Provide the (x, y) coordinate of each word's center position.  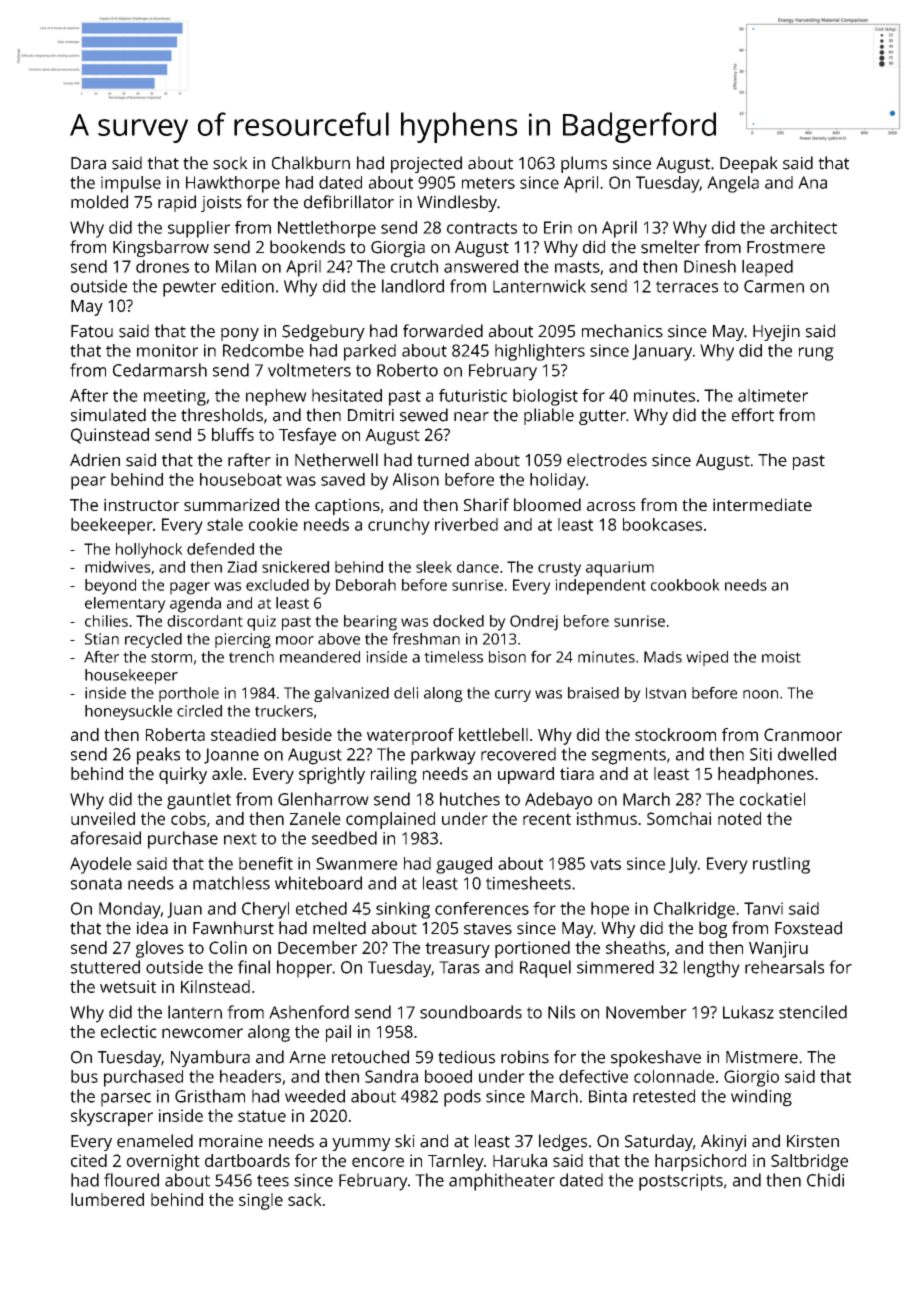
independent (600, 587)
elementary (125, 605)
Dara (88, 163)
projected (426, 164)
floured (131, 1180)
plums (584, 164)
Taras (459, 967)
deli (406, 693)
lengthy (712, 969)
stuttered (105, 967)
